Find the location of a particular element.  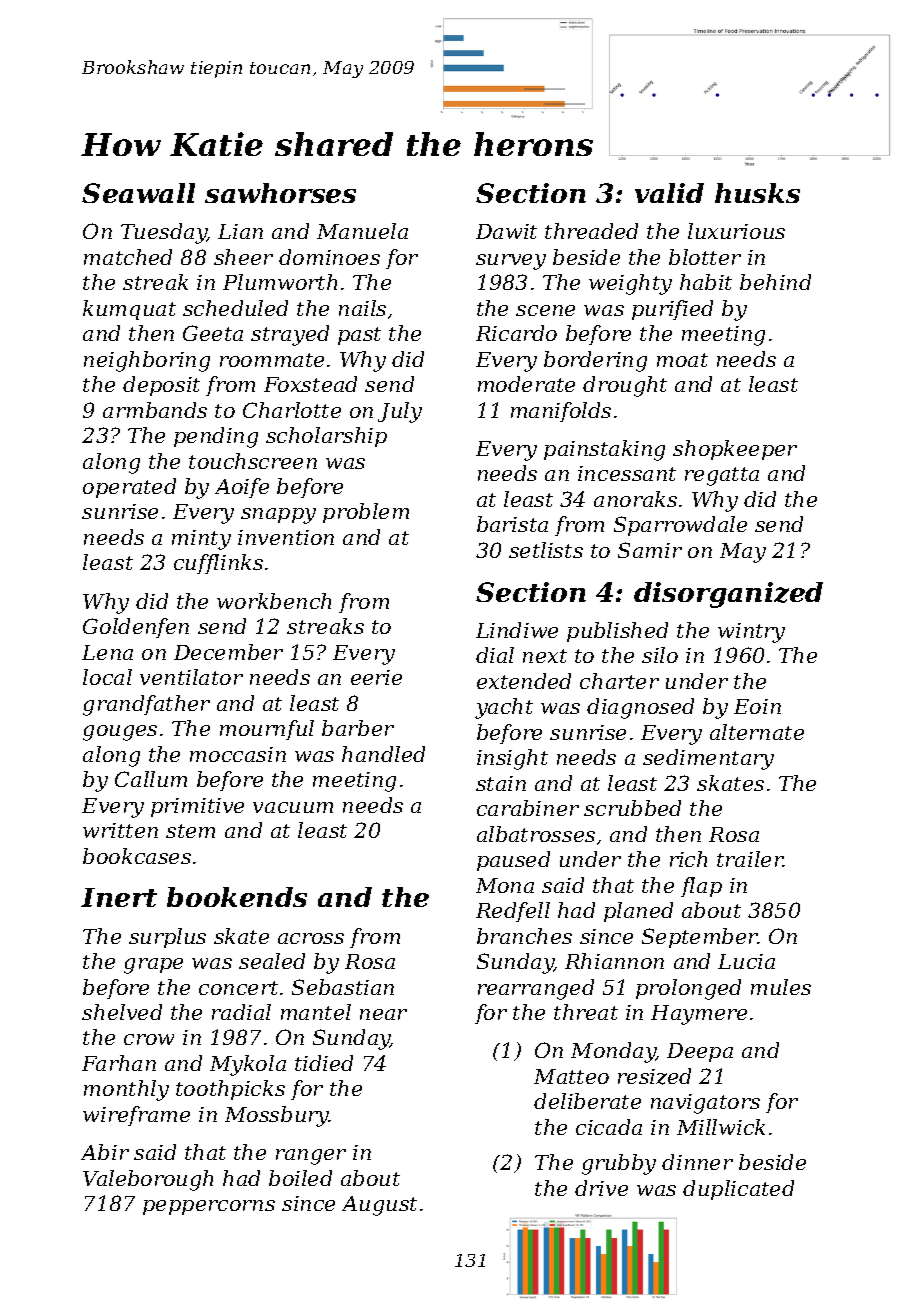

tidied is located at coordinates (324, 1063).
